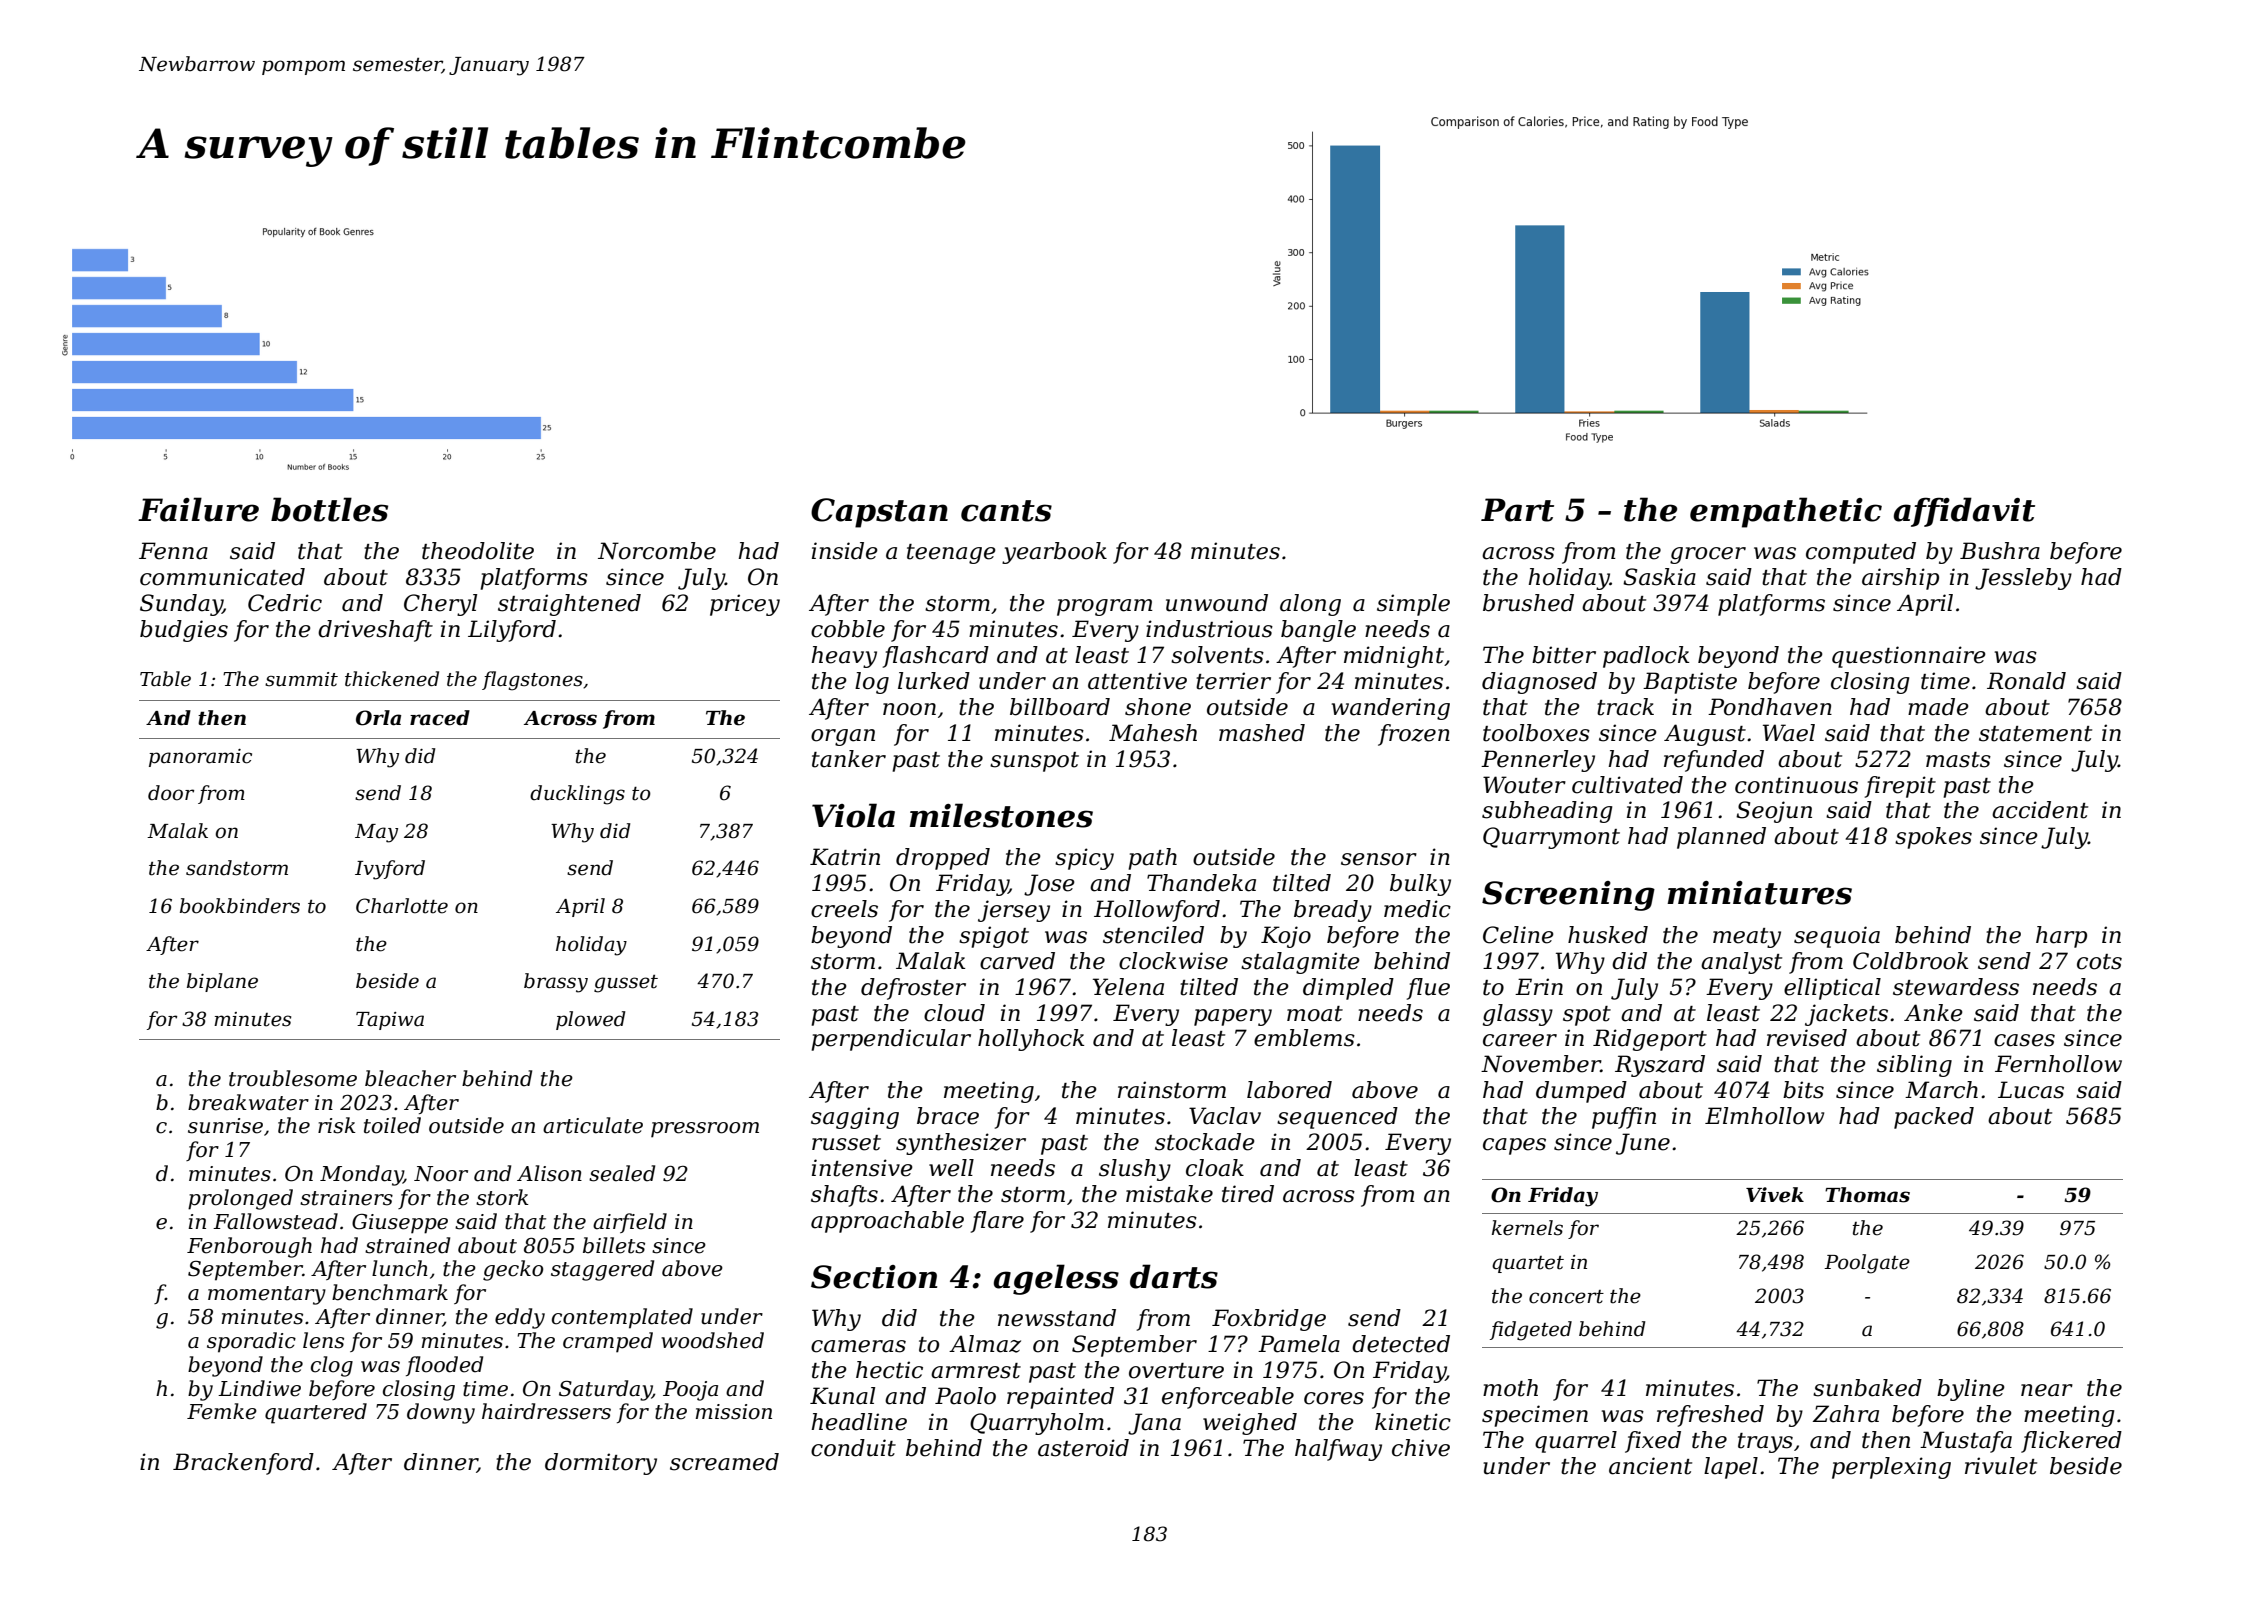 The width and height of the screenshot is (2262, 1600). What do you see at coordinates (1217, 603) in the screenshot?
I see `unwound` at bounding box center [1217, 603].
